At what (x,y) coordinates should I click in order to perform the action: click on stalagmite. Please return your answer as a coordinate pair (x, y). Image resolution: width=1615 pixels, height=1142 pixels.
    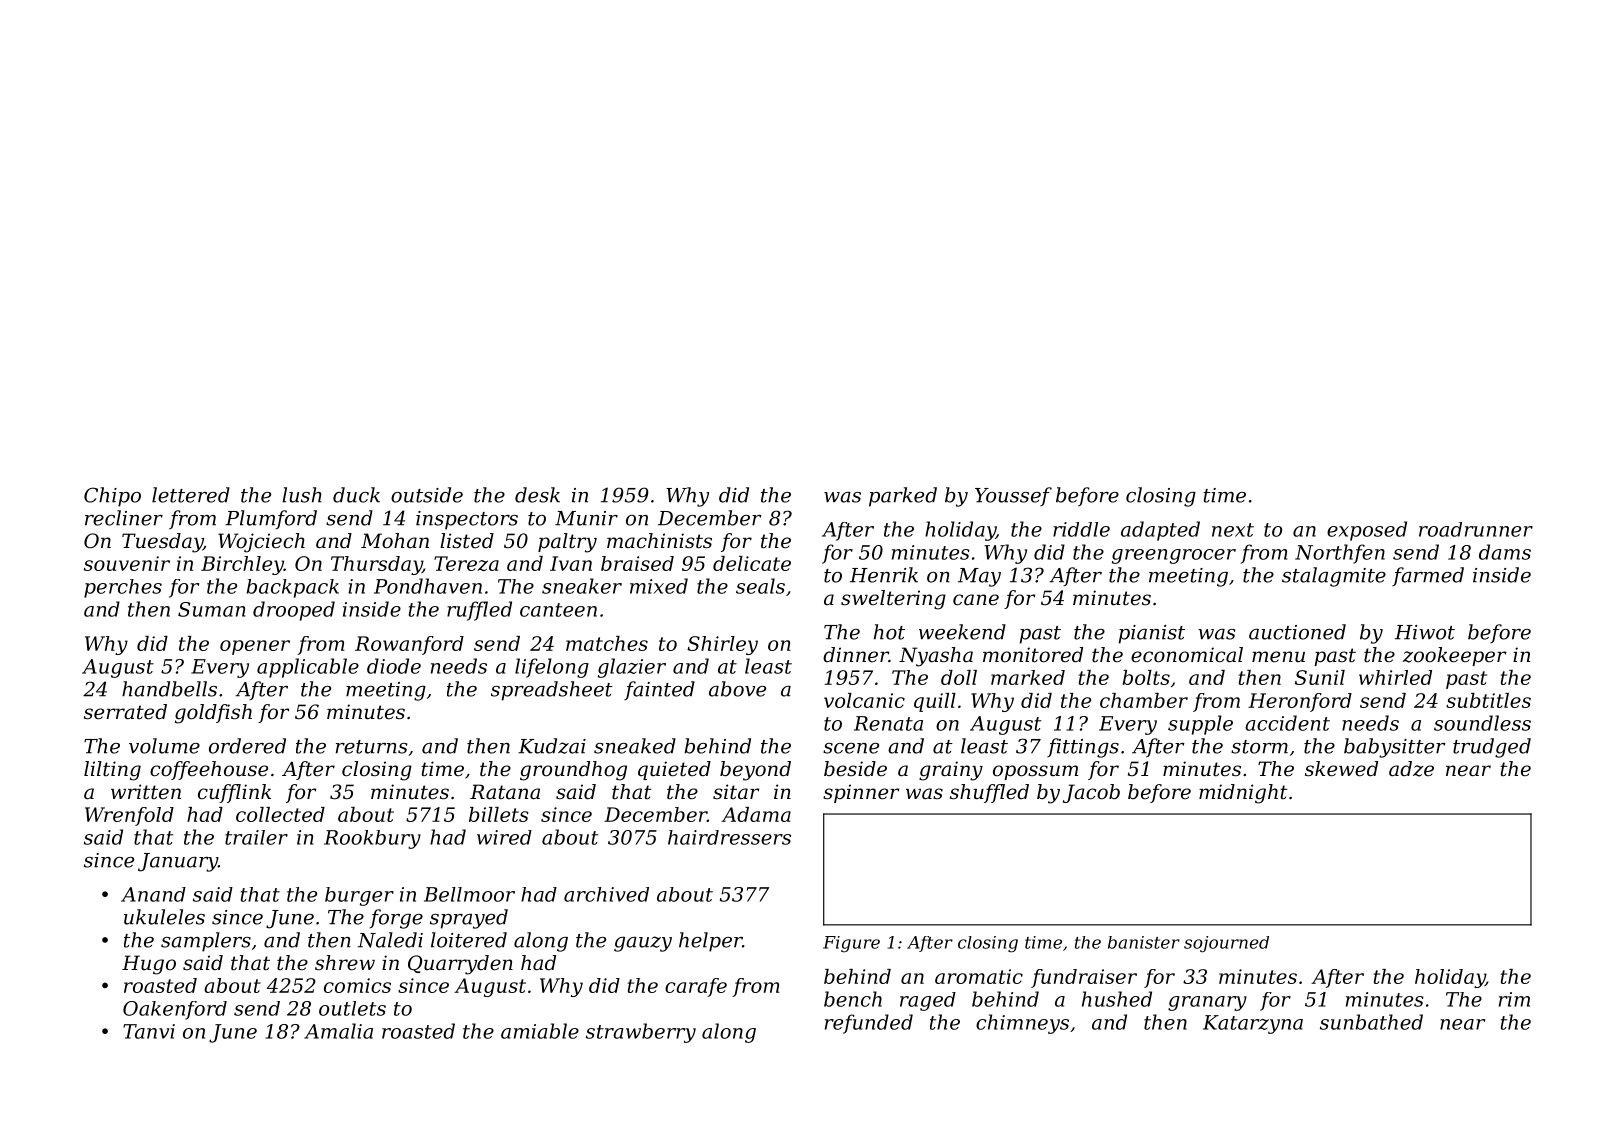
    Looking at the image, I should click on (1334, 577).
